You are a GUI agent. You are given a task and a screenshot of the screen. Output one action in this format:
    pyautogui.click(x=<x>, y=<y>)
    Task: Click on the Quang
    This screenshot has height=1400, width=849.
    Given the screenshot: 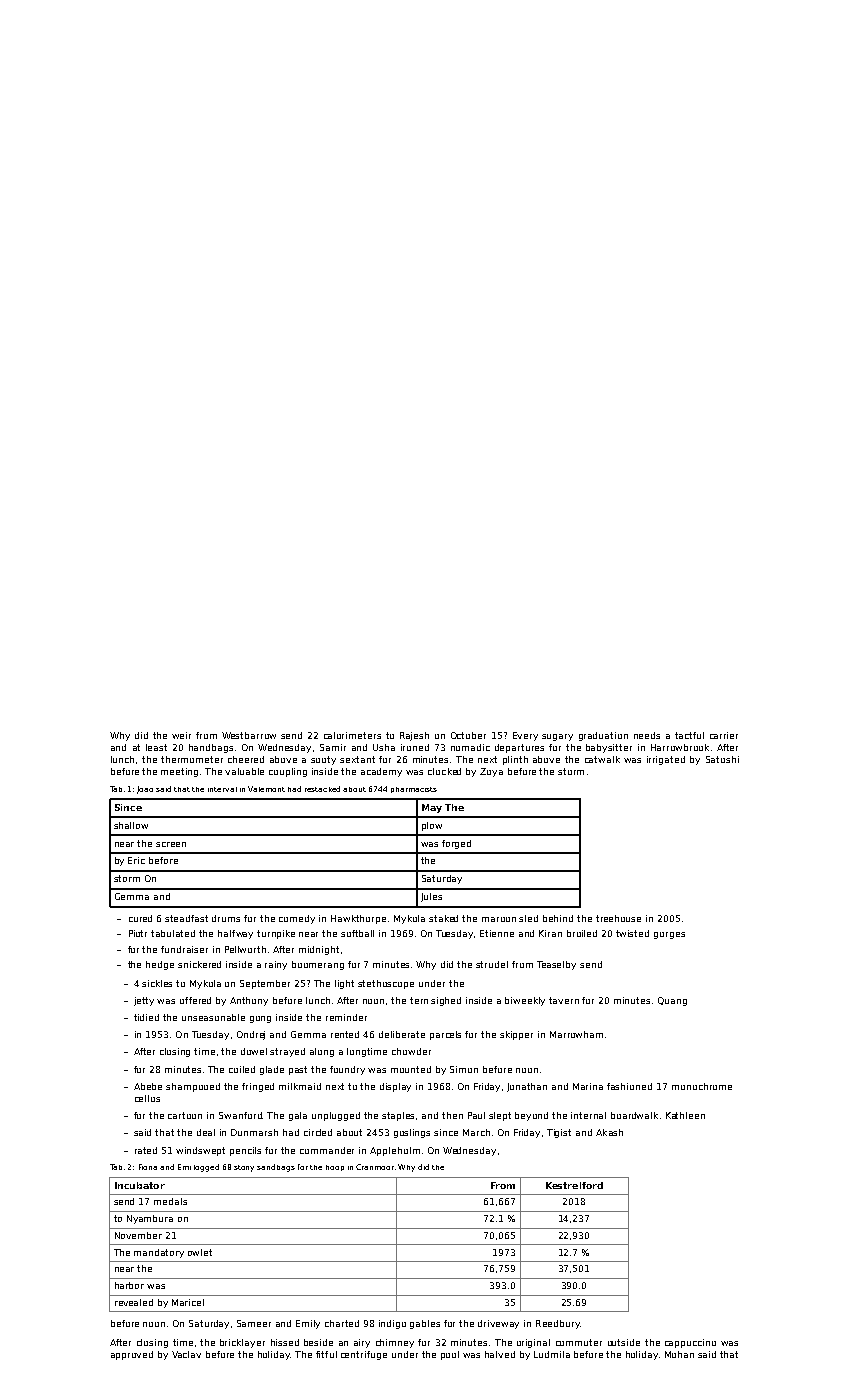 What is the action you would take?
    pyautogui.click(x=672, y=1001)
